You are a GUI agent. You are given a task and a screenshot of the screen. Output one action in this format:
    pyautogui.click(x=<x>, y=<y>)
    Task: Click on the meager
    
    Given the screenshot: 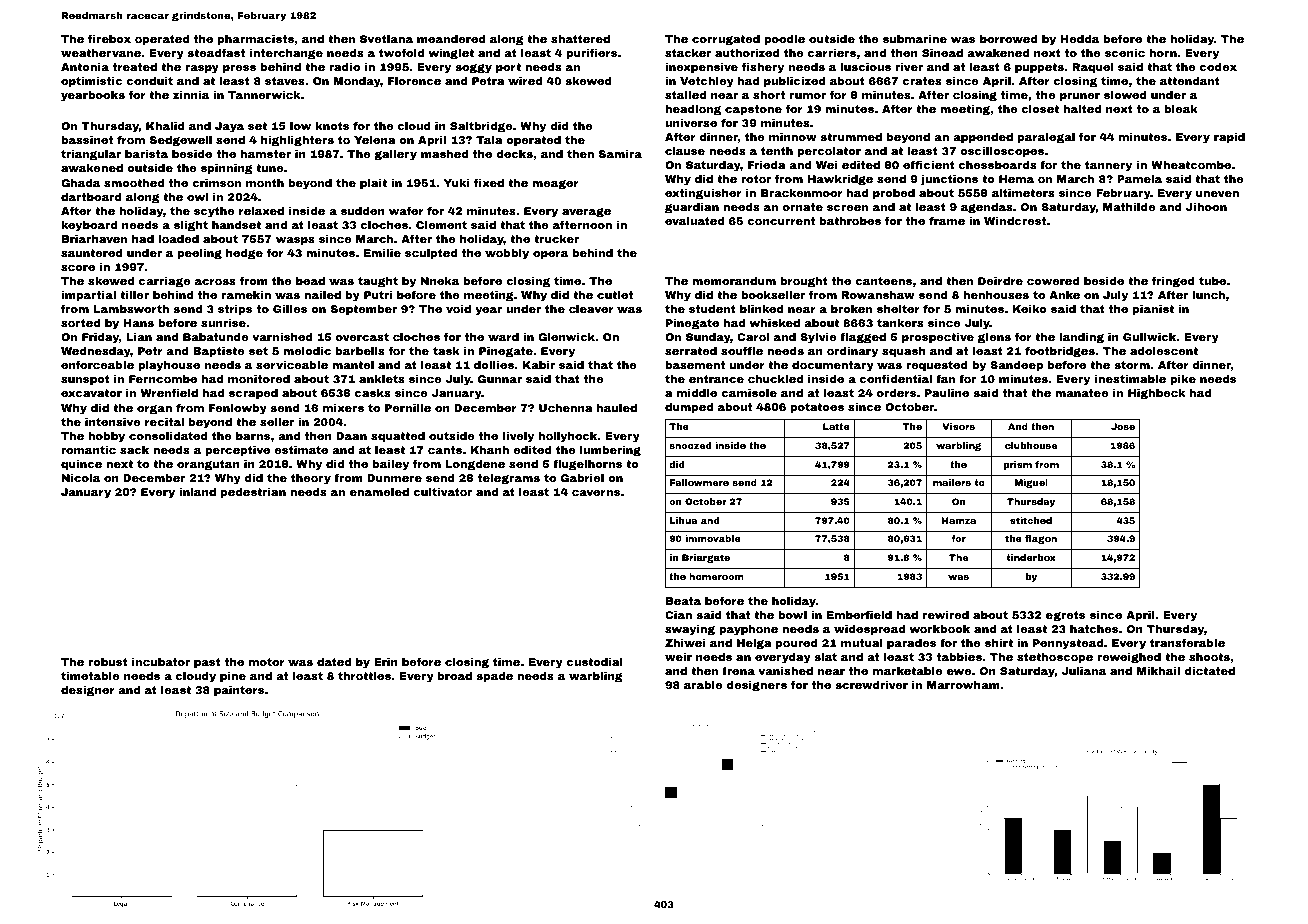 What is the action you would take?
    pyautogui.click(x=555, y=185)
